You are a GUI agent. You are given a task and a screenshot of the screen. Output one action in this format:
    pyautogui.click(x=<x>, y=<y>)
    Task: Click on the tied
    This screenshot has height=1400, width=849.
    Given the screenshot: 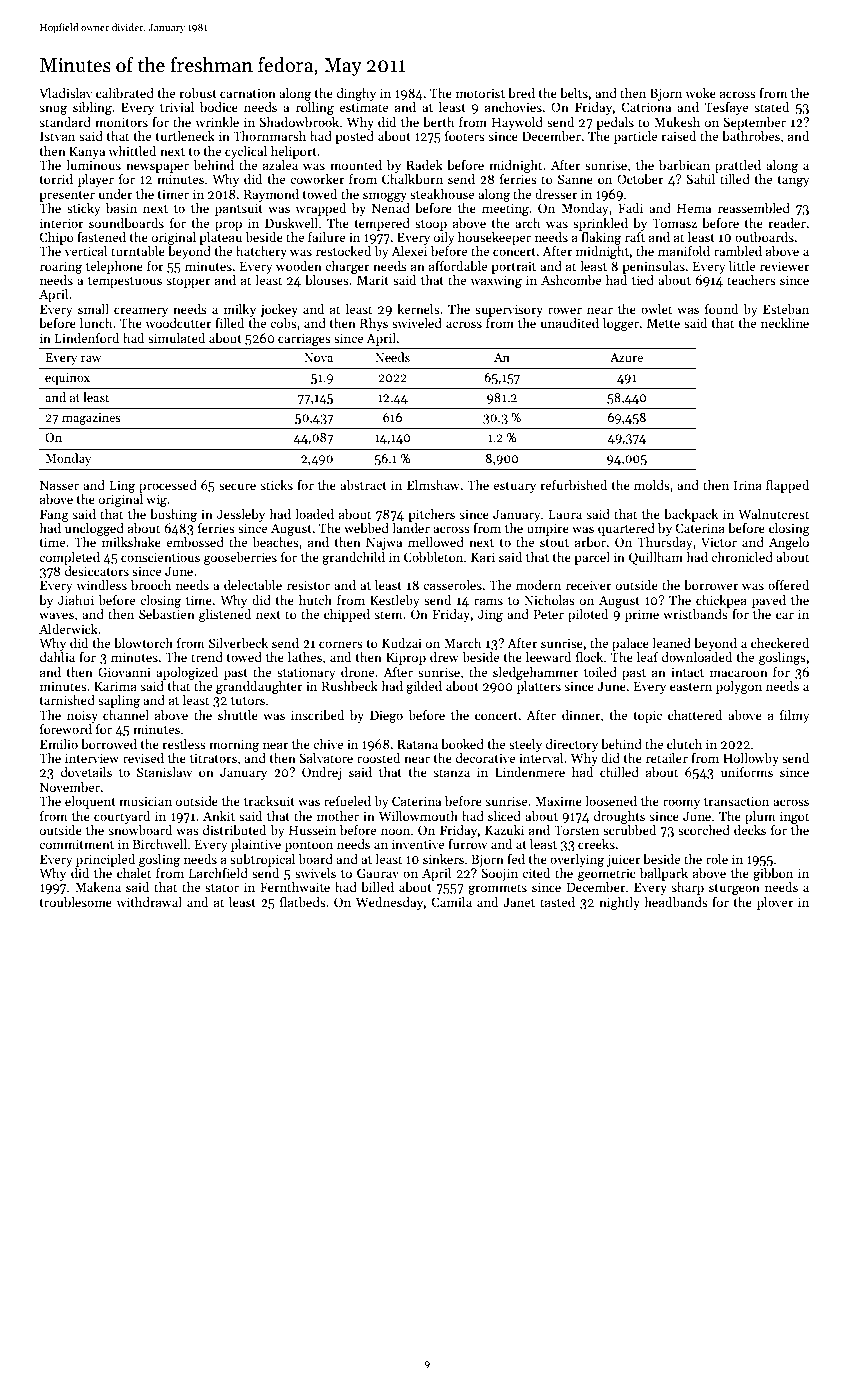 What is the action you would take?
    pyautogui.click(x=643, y=280)
